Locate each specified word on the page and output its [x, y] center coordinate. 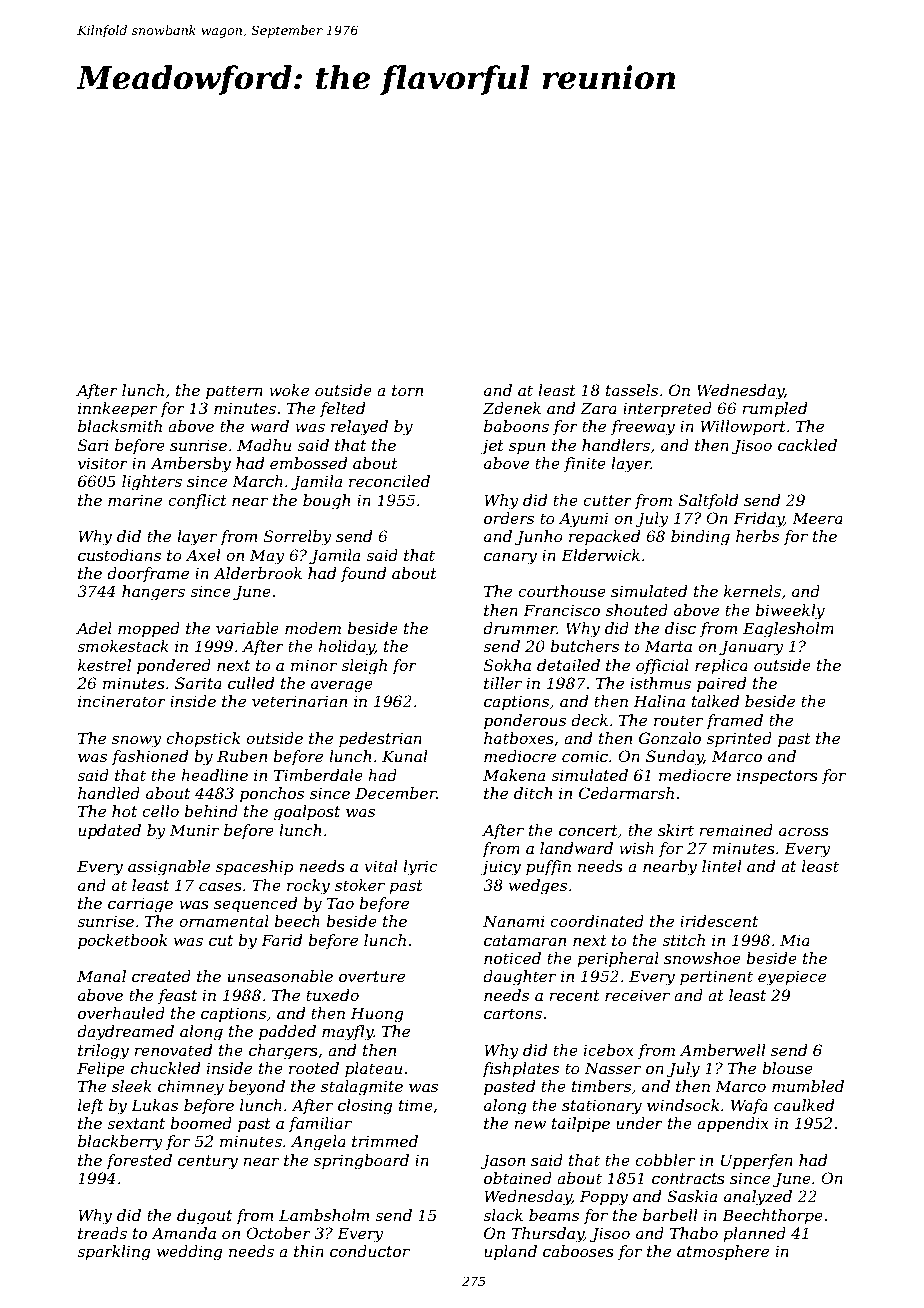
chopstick [203, 739]
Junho [539, 537]
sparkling [114, 1253]
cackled [807, 445]
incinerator [122, 701]
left [90, 1106]
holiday [346, 648]
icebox [609, 1050]
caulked [804, 1105]
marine [135, 500]
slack [503, 1215]
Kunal [405, 756]
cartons [513, 1013]
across [804, 831]
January [751, 648]
